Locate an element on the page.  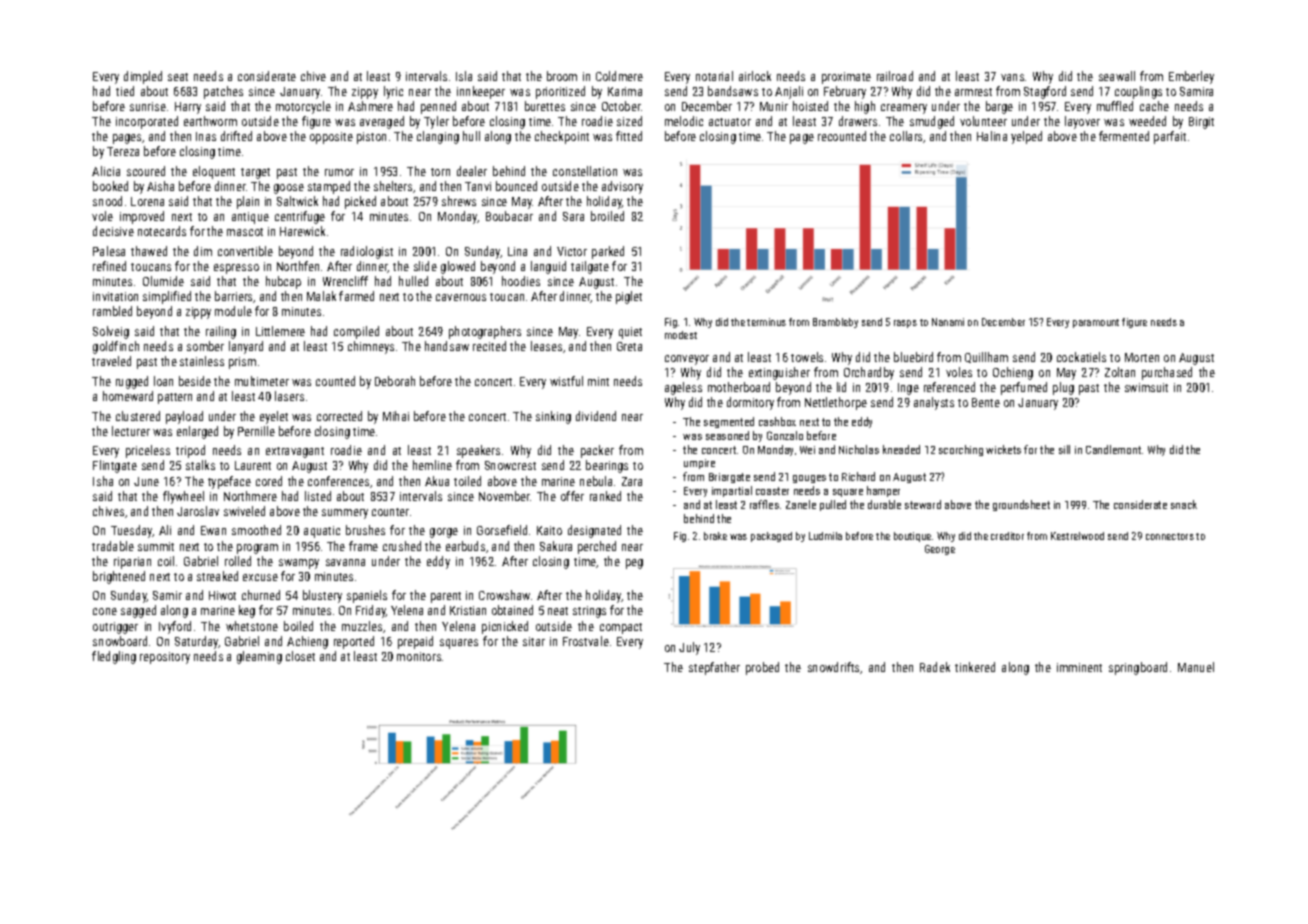
hoisted is located at coordinates (810, 106).
